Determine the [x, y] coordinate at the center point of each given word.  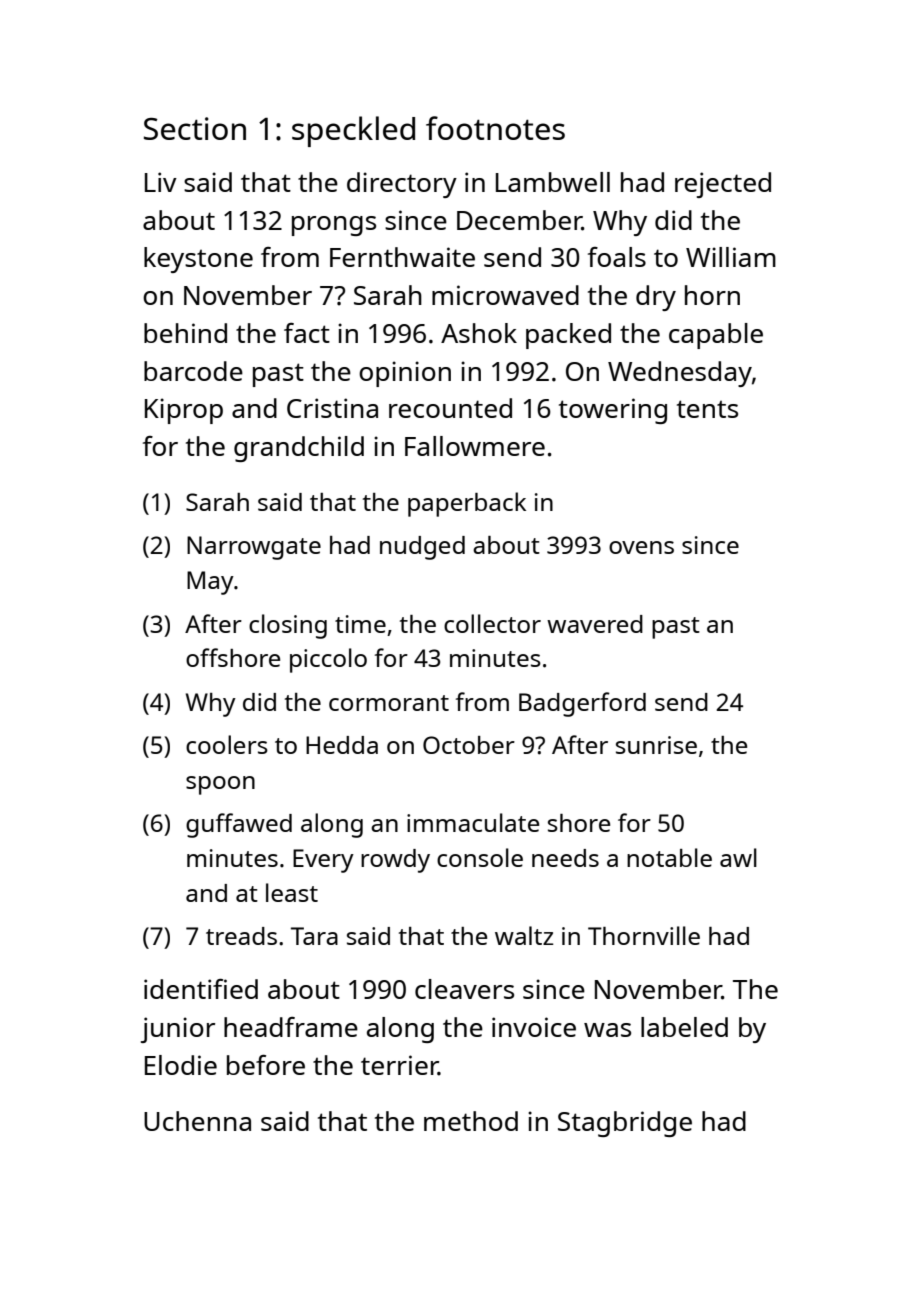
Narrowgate [254, 548]
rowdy [395, 861]
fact [307, 333]
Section [195, 128]
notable [669, 857]
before [266, 1065]
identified [201, 989]
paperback [467, 504]
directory [402, 185]
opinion [405, 374]
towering [613, 411]
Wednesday [680, 374]
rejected [723, 185]
